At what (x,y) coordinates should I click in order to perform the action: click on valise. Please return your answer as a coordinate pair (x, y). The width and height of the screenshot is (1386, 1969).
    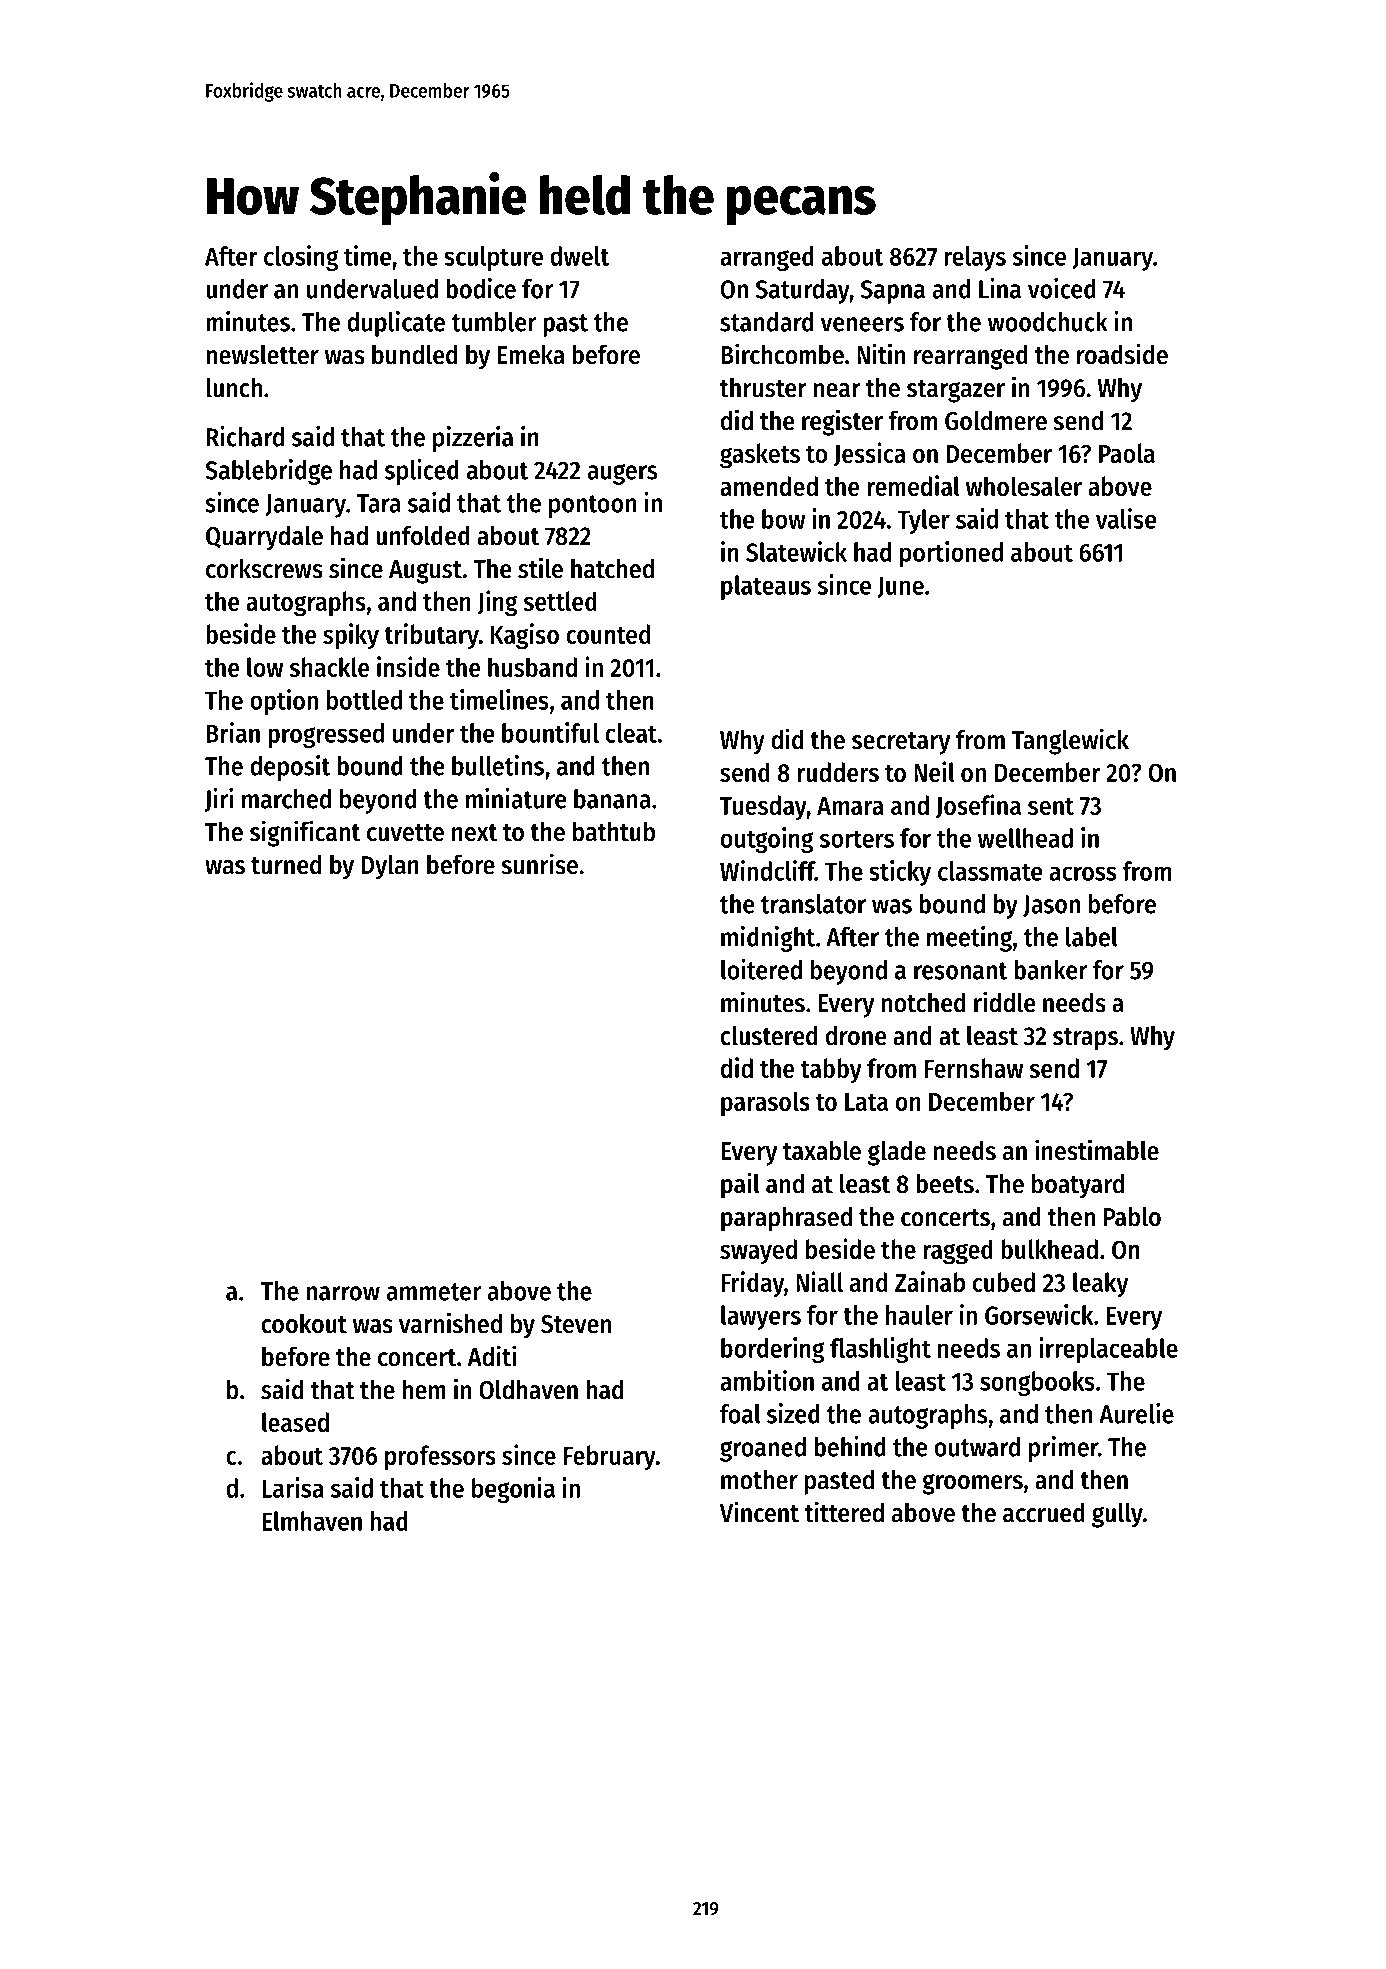
    Looking at the image, I should click on (1126, 518).
